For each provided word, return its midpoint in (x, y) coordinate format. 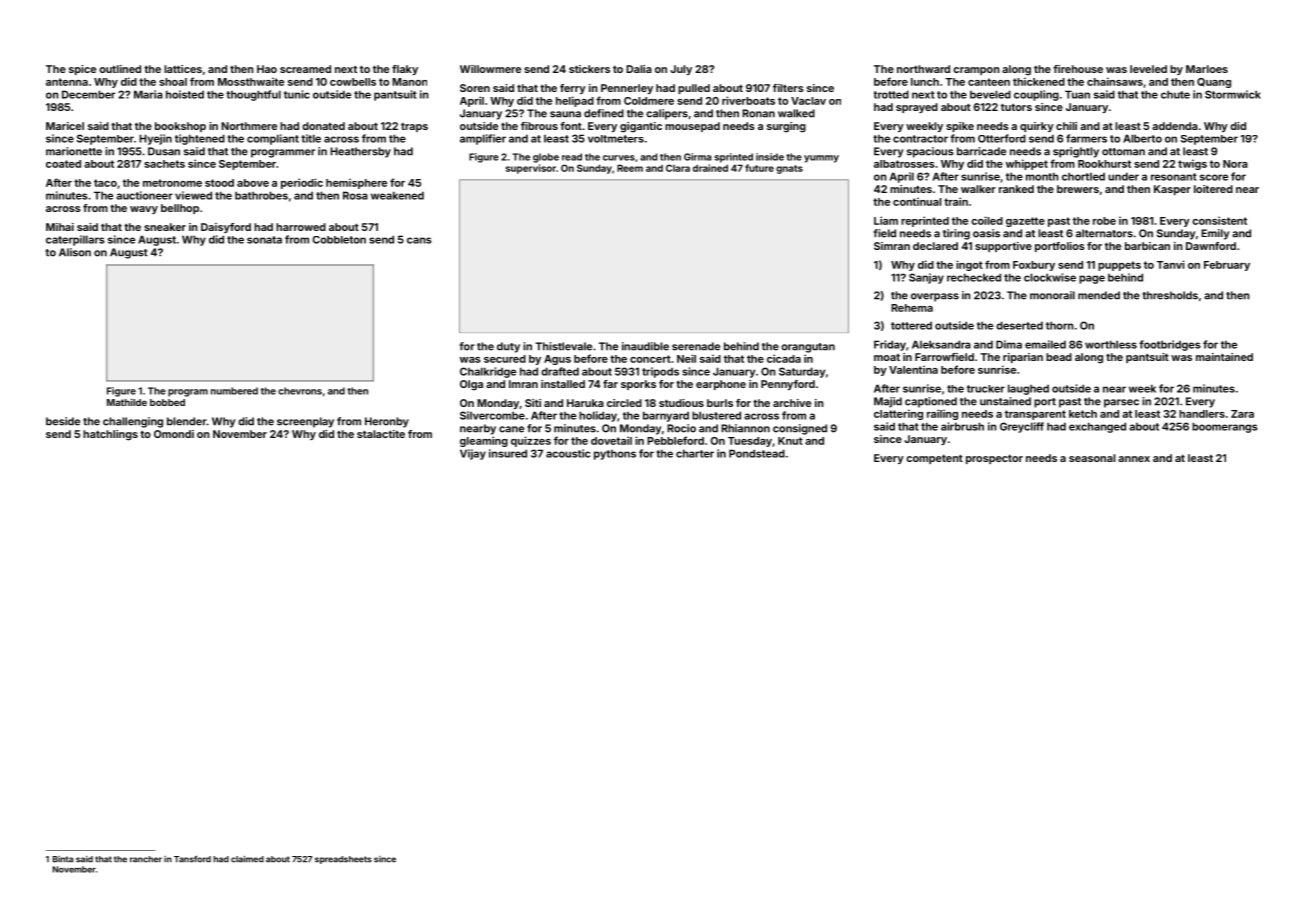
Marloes (1207, 69)
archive (792, 403)
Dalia (639, 69)
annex (1134, 459)
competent (934, 459)
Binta (63, 859)
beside (63, 421)
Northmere (249, 126)
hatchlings (110, 435)
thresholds (1170, 295)
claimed (247, 859)
